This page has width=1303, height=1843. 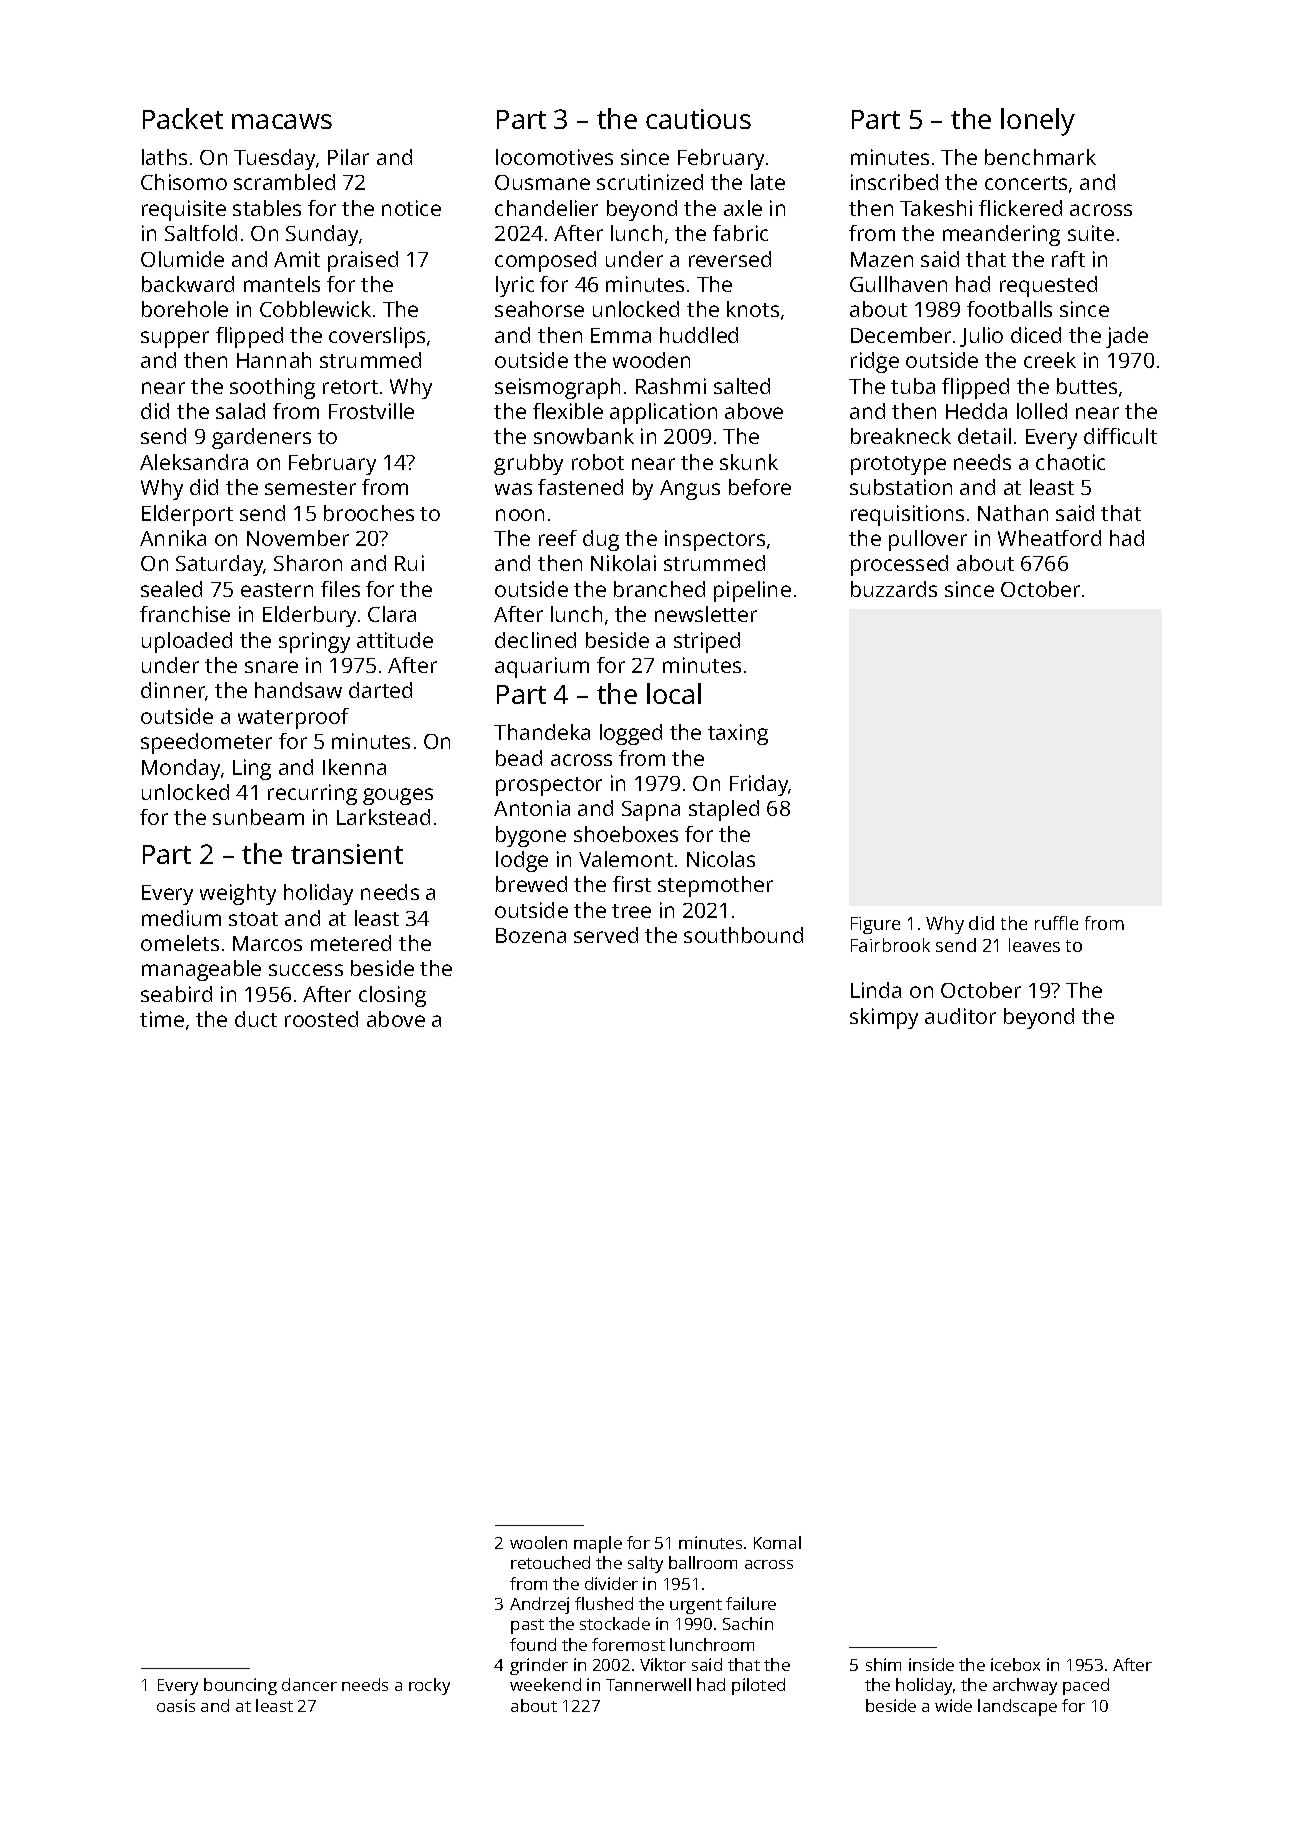 What do you see at coordinates (183, 118) in the page?
I see `Packet` at bounding box center [183, 118].
